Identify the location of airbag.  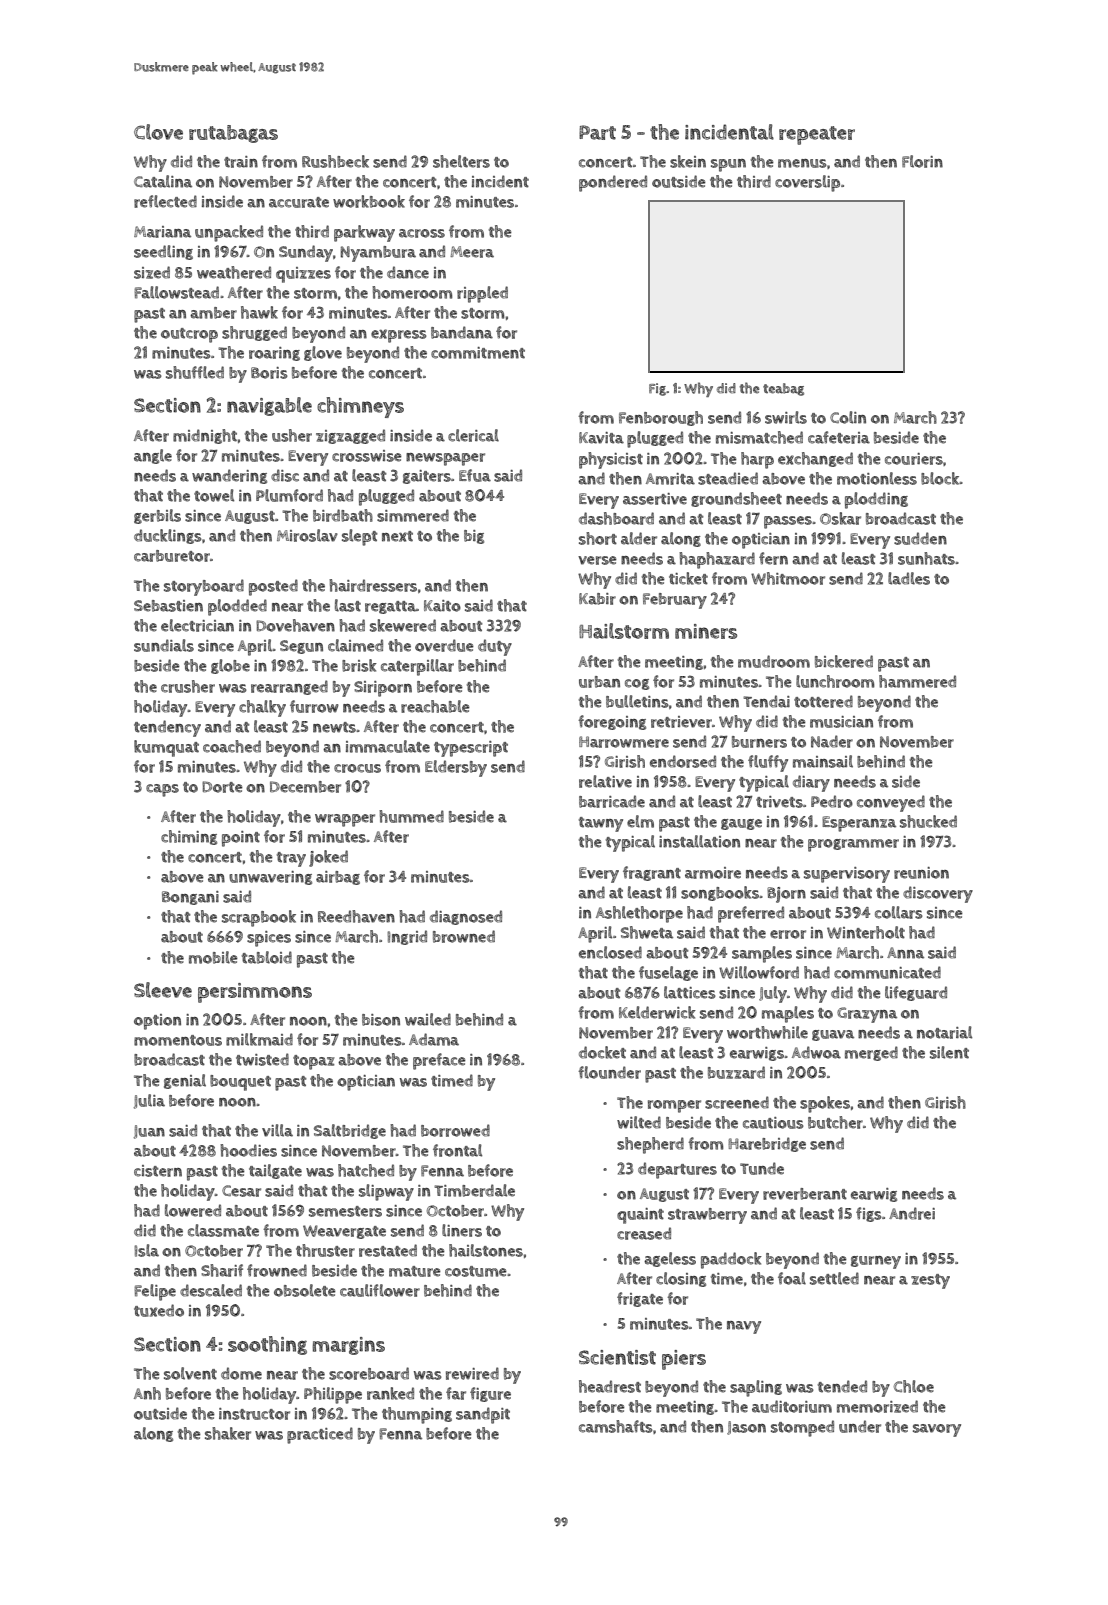
(338, 878).
